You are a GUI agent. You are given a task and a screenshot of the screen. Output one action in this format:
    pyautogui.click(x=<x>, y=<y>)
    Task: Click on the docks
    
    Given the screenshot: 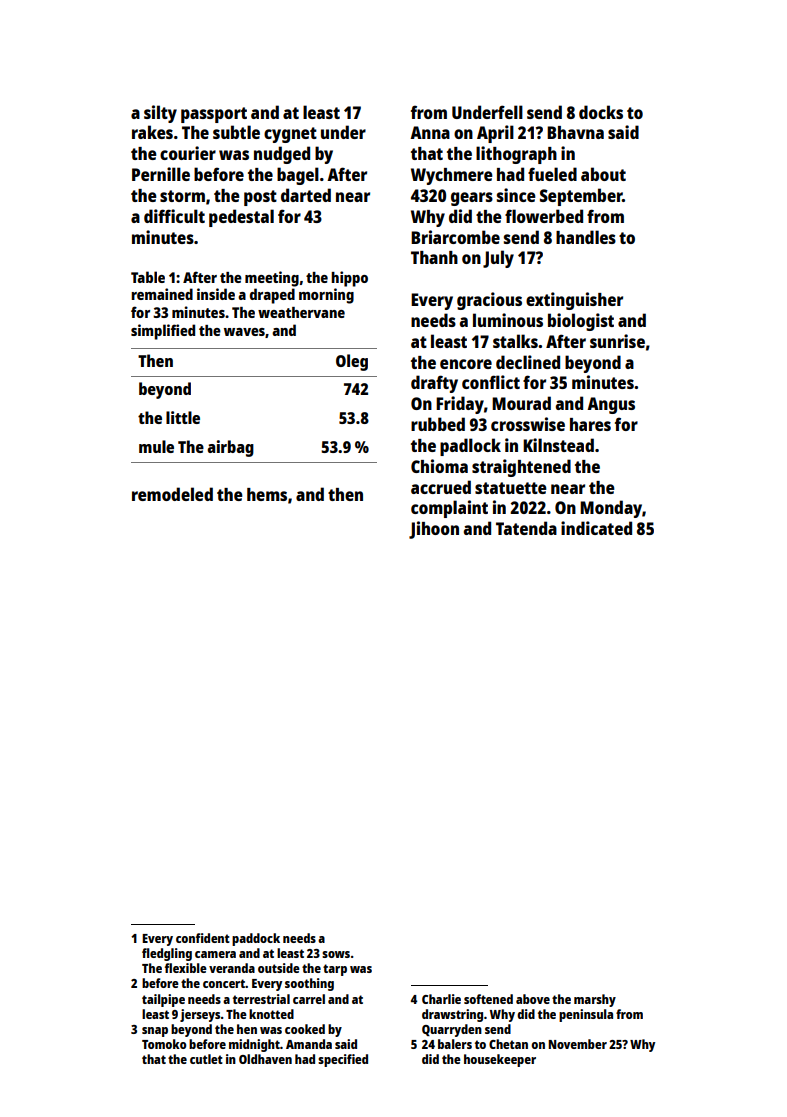 What is the action you would take?
    pyautogui.click(x=601, y=112)
